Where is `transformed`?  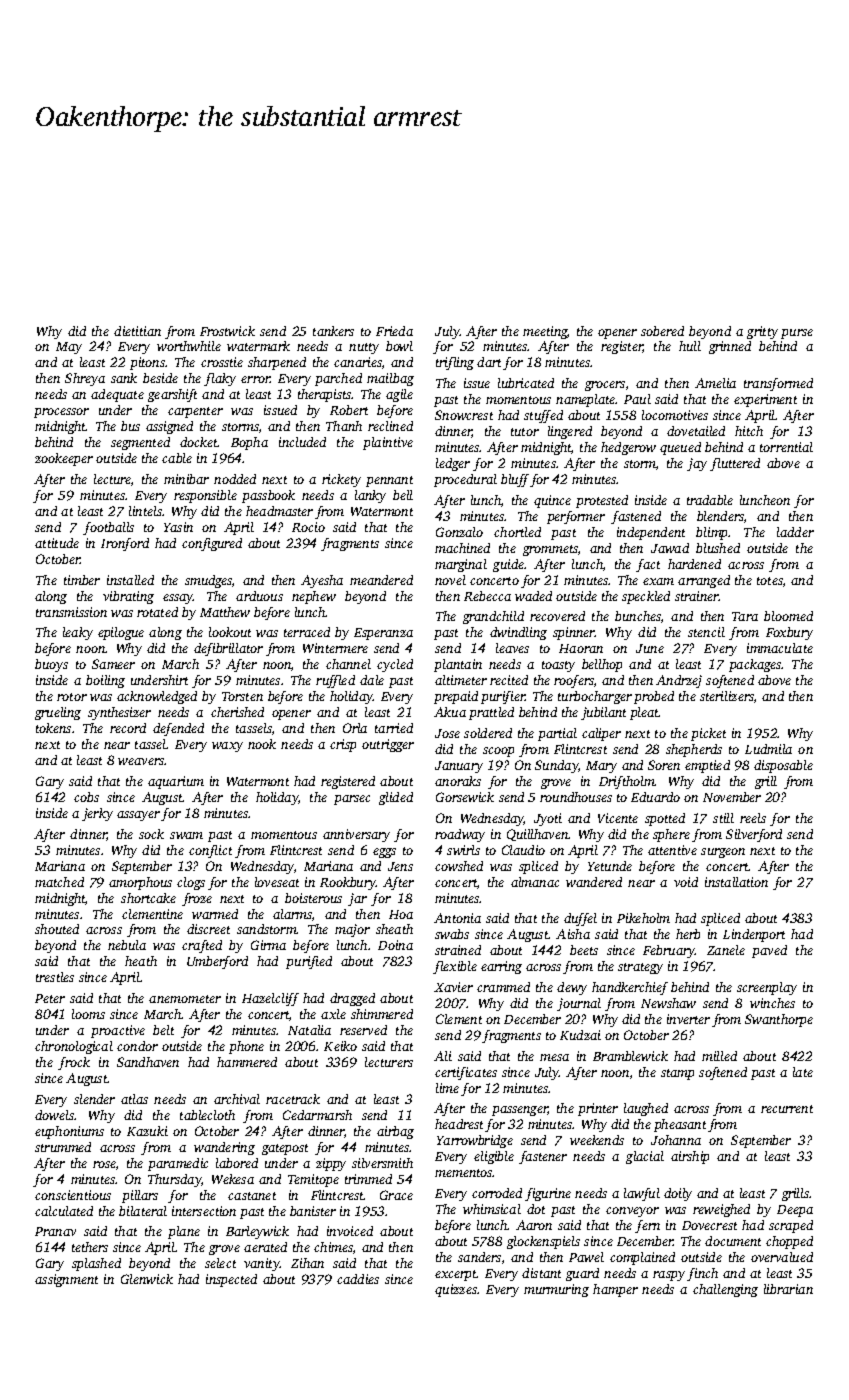 transformed is located at coordinates (778, 384).
